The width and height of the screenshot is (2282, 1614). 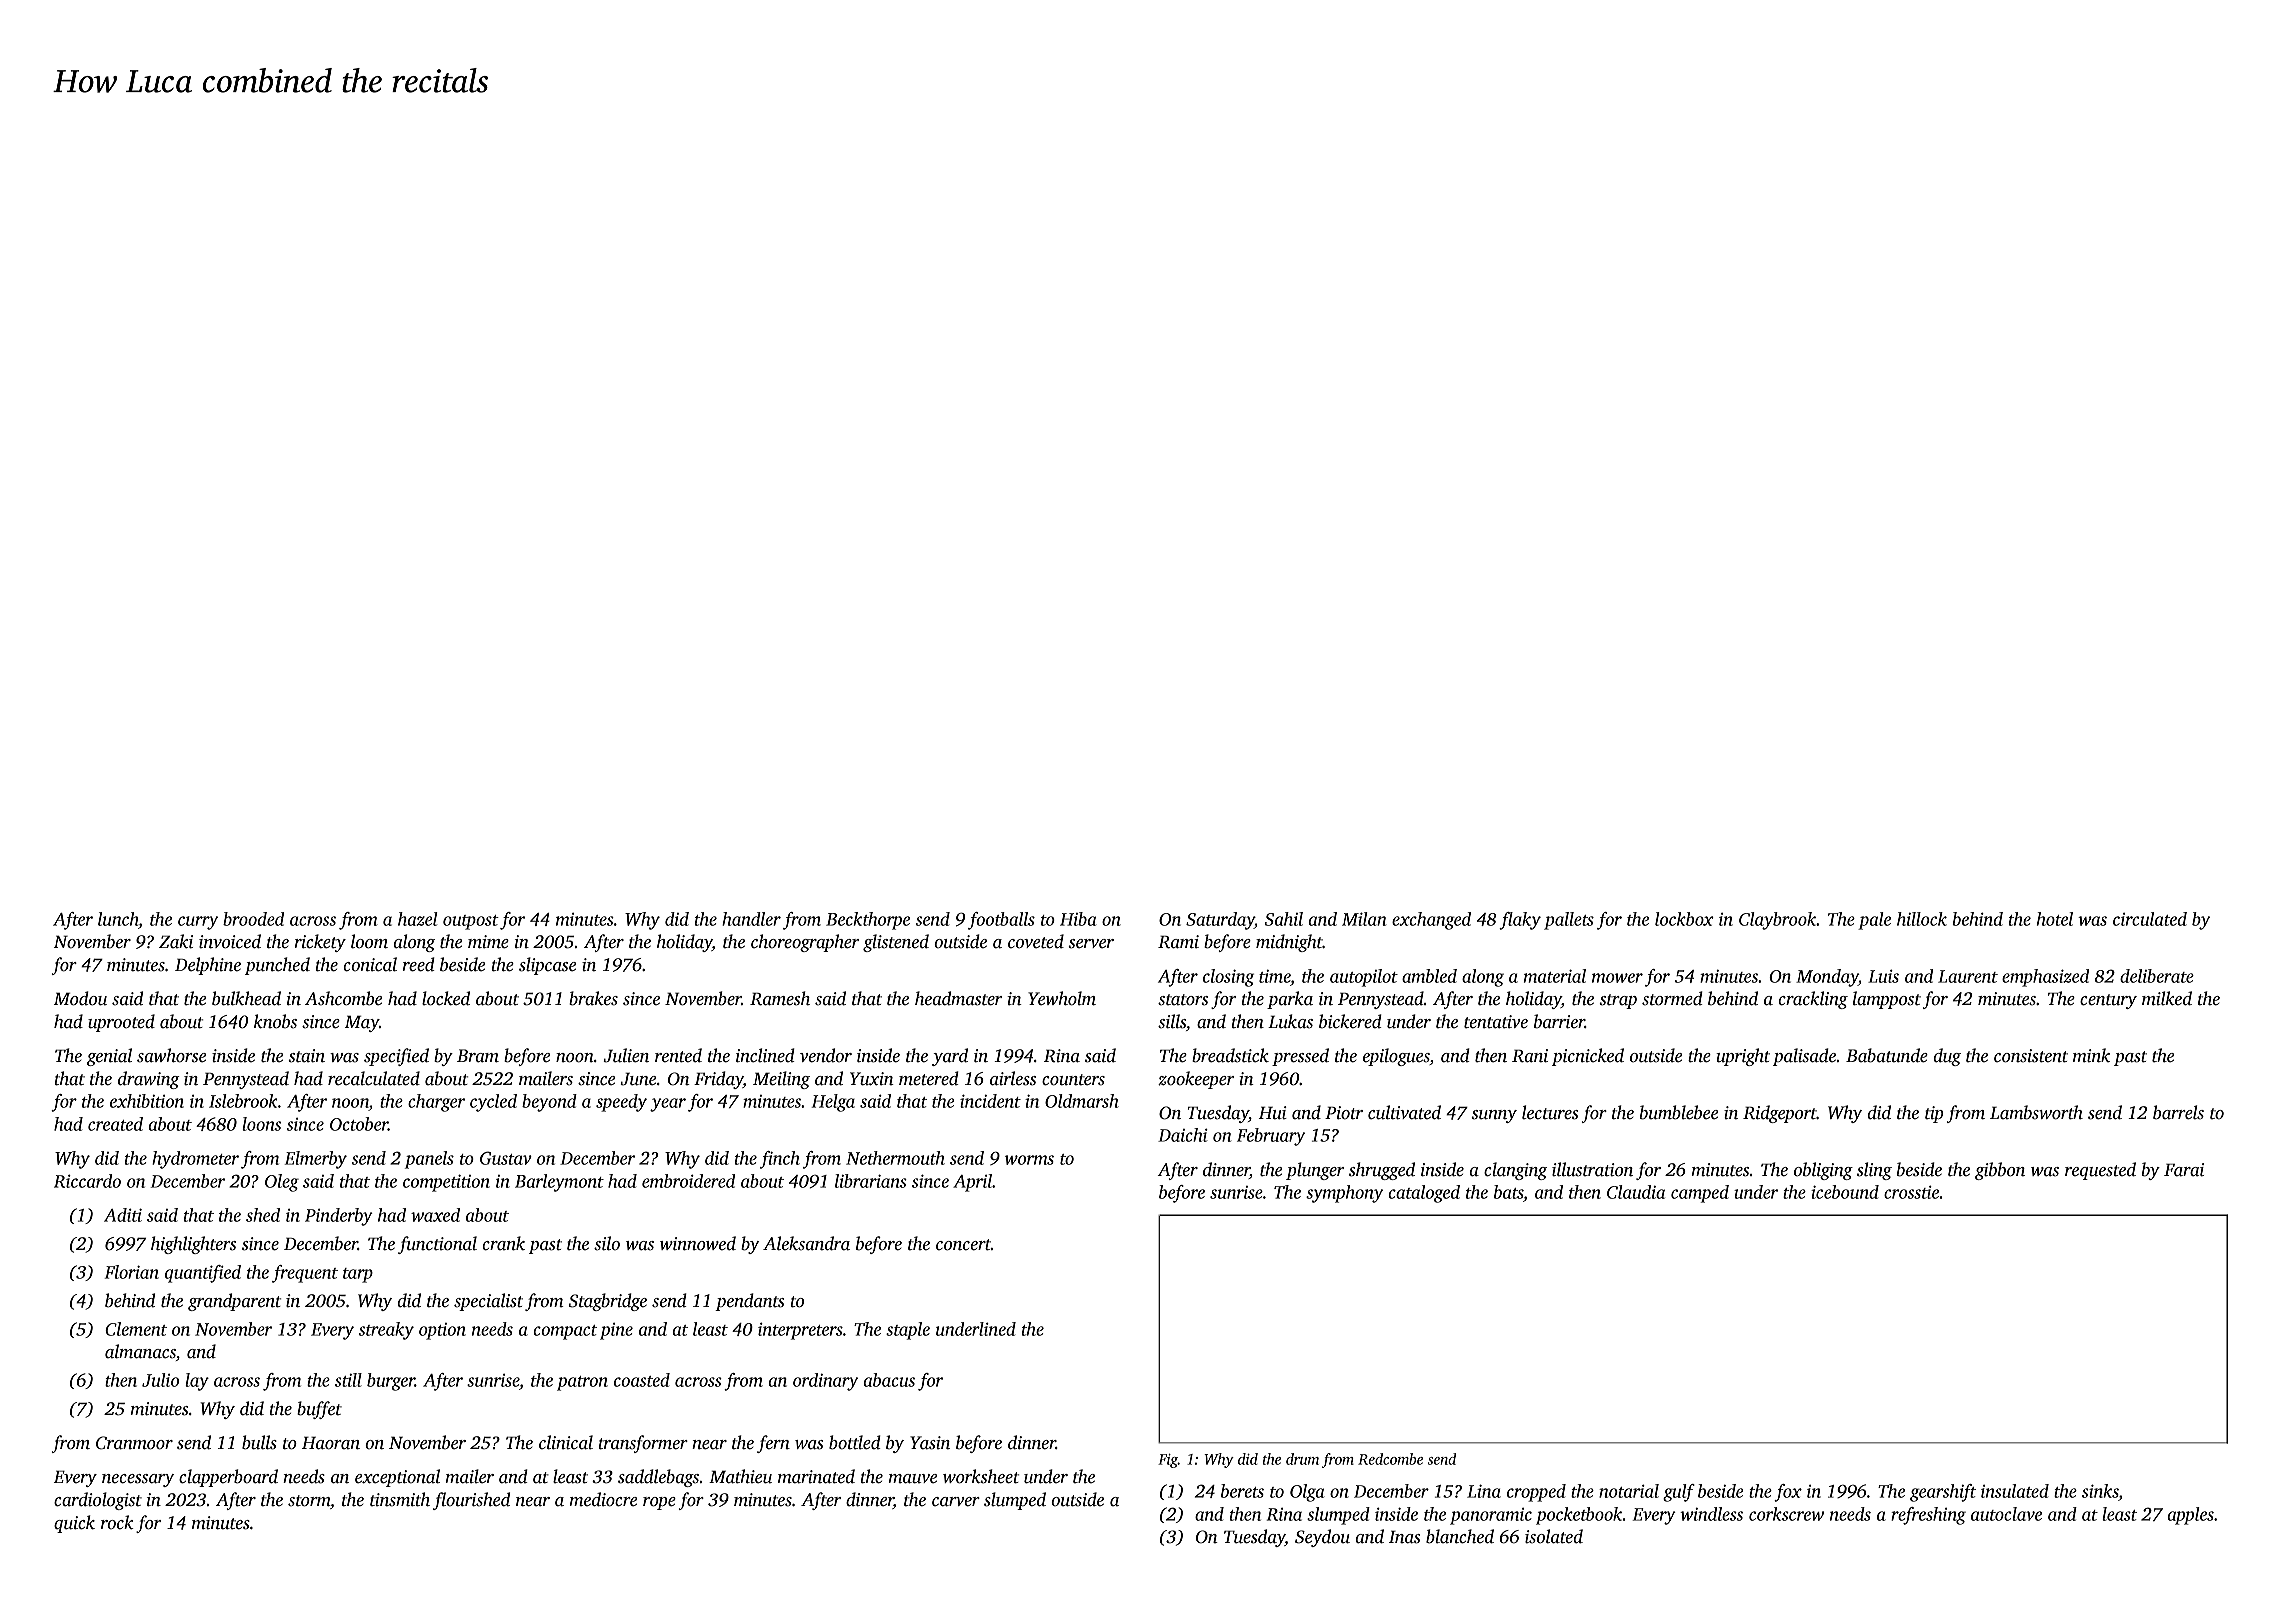 What do you see at coordinates (429, 1160) in the screenshot?
I see `panels` at bounding box center [429, 1160].
